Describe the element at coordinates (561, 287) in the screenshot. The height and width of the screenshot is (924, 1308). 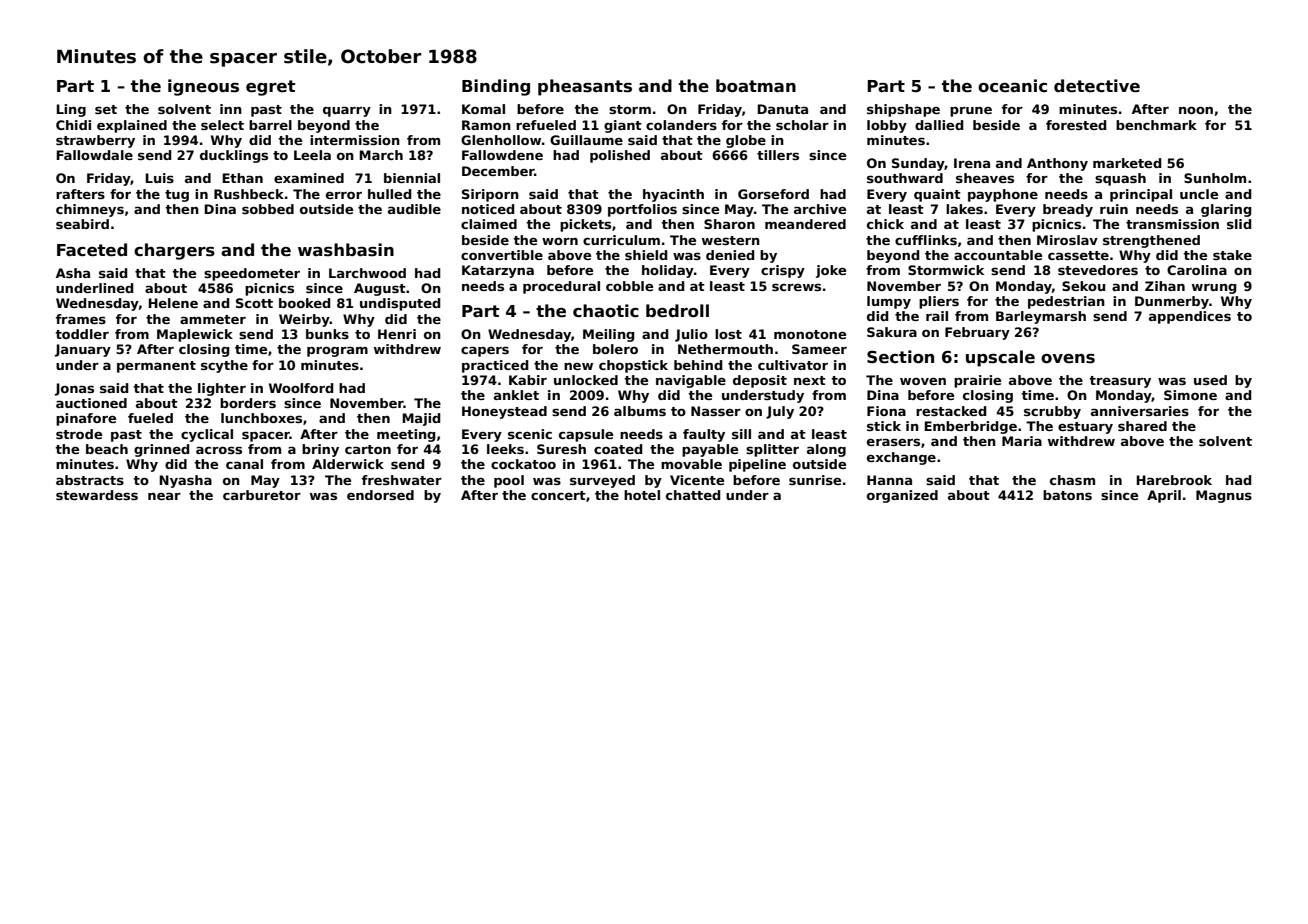
I see `procedural` at that location.
